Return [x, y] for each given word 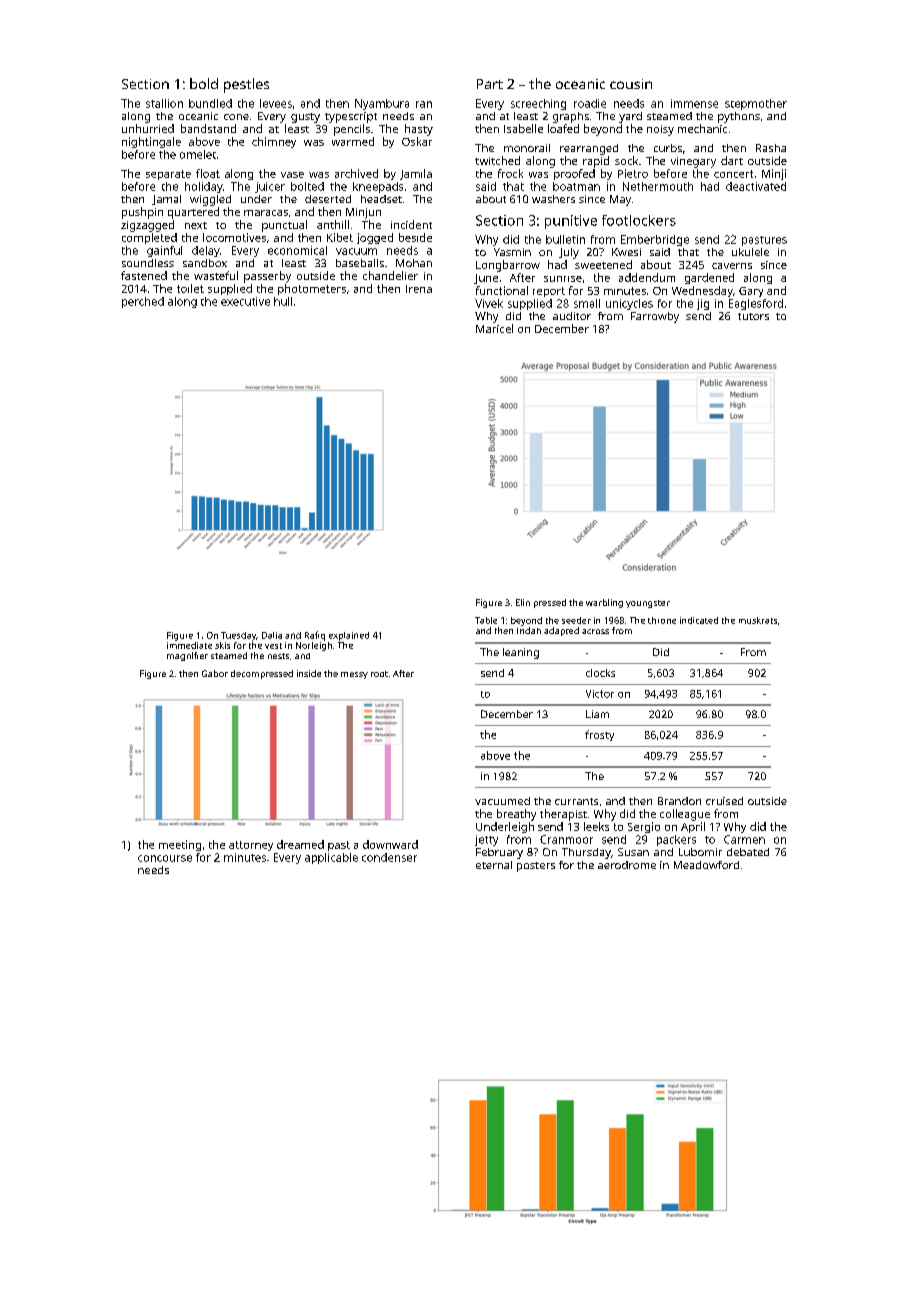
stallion [164, 103]
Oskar [417, 141]
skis [222, 645]
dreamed [300, 844]
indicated [699, 620]
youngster [648, 604]
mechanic [702, 128]
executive [245, 301]
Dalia [272, 635]
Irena [419, 289]
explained [349, 636]
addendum [647, 277]
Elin [523, 602]
